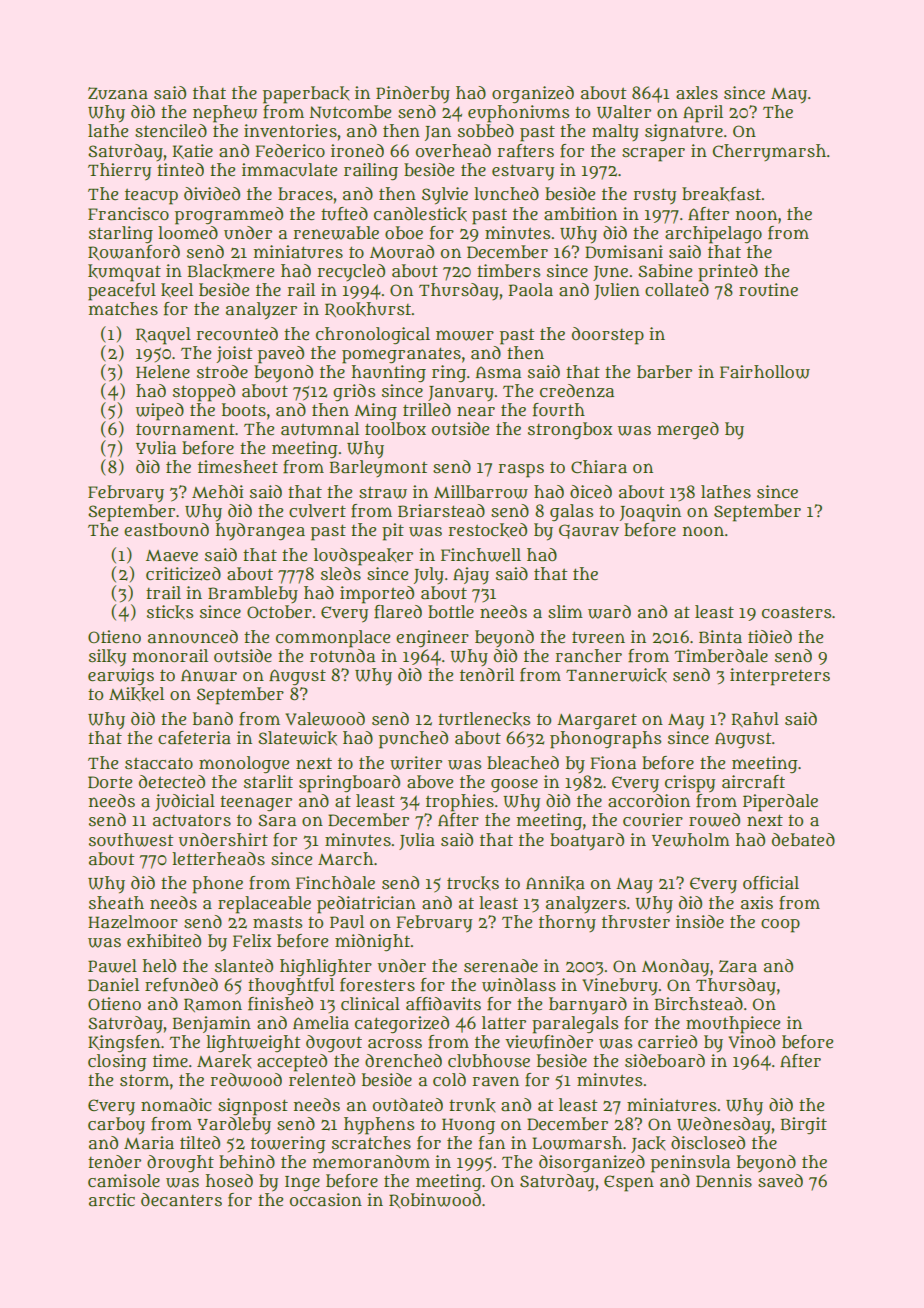  Describe the element at coordinates (413, 740) in the document. I see `punched` at that location.
